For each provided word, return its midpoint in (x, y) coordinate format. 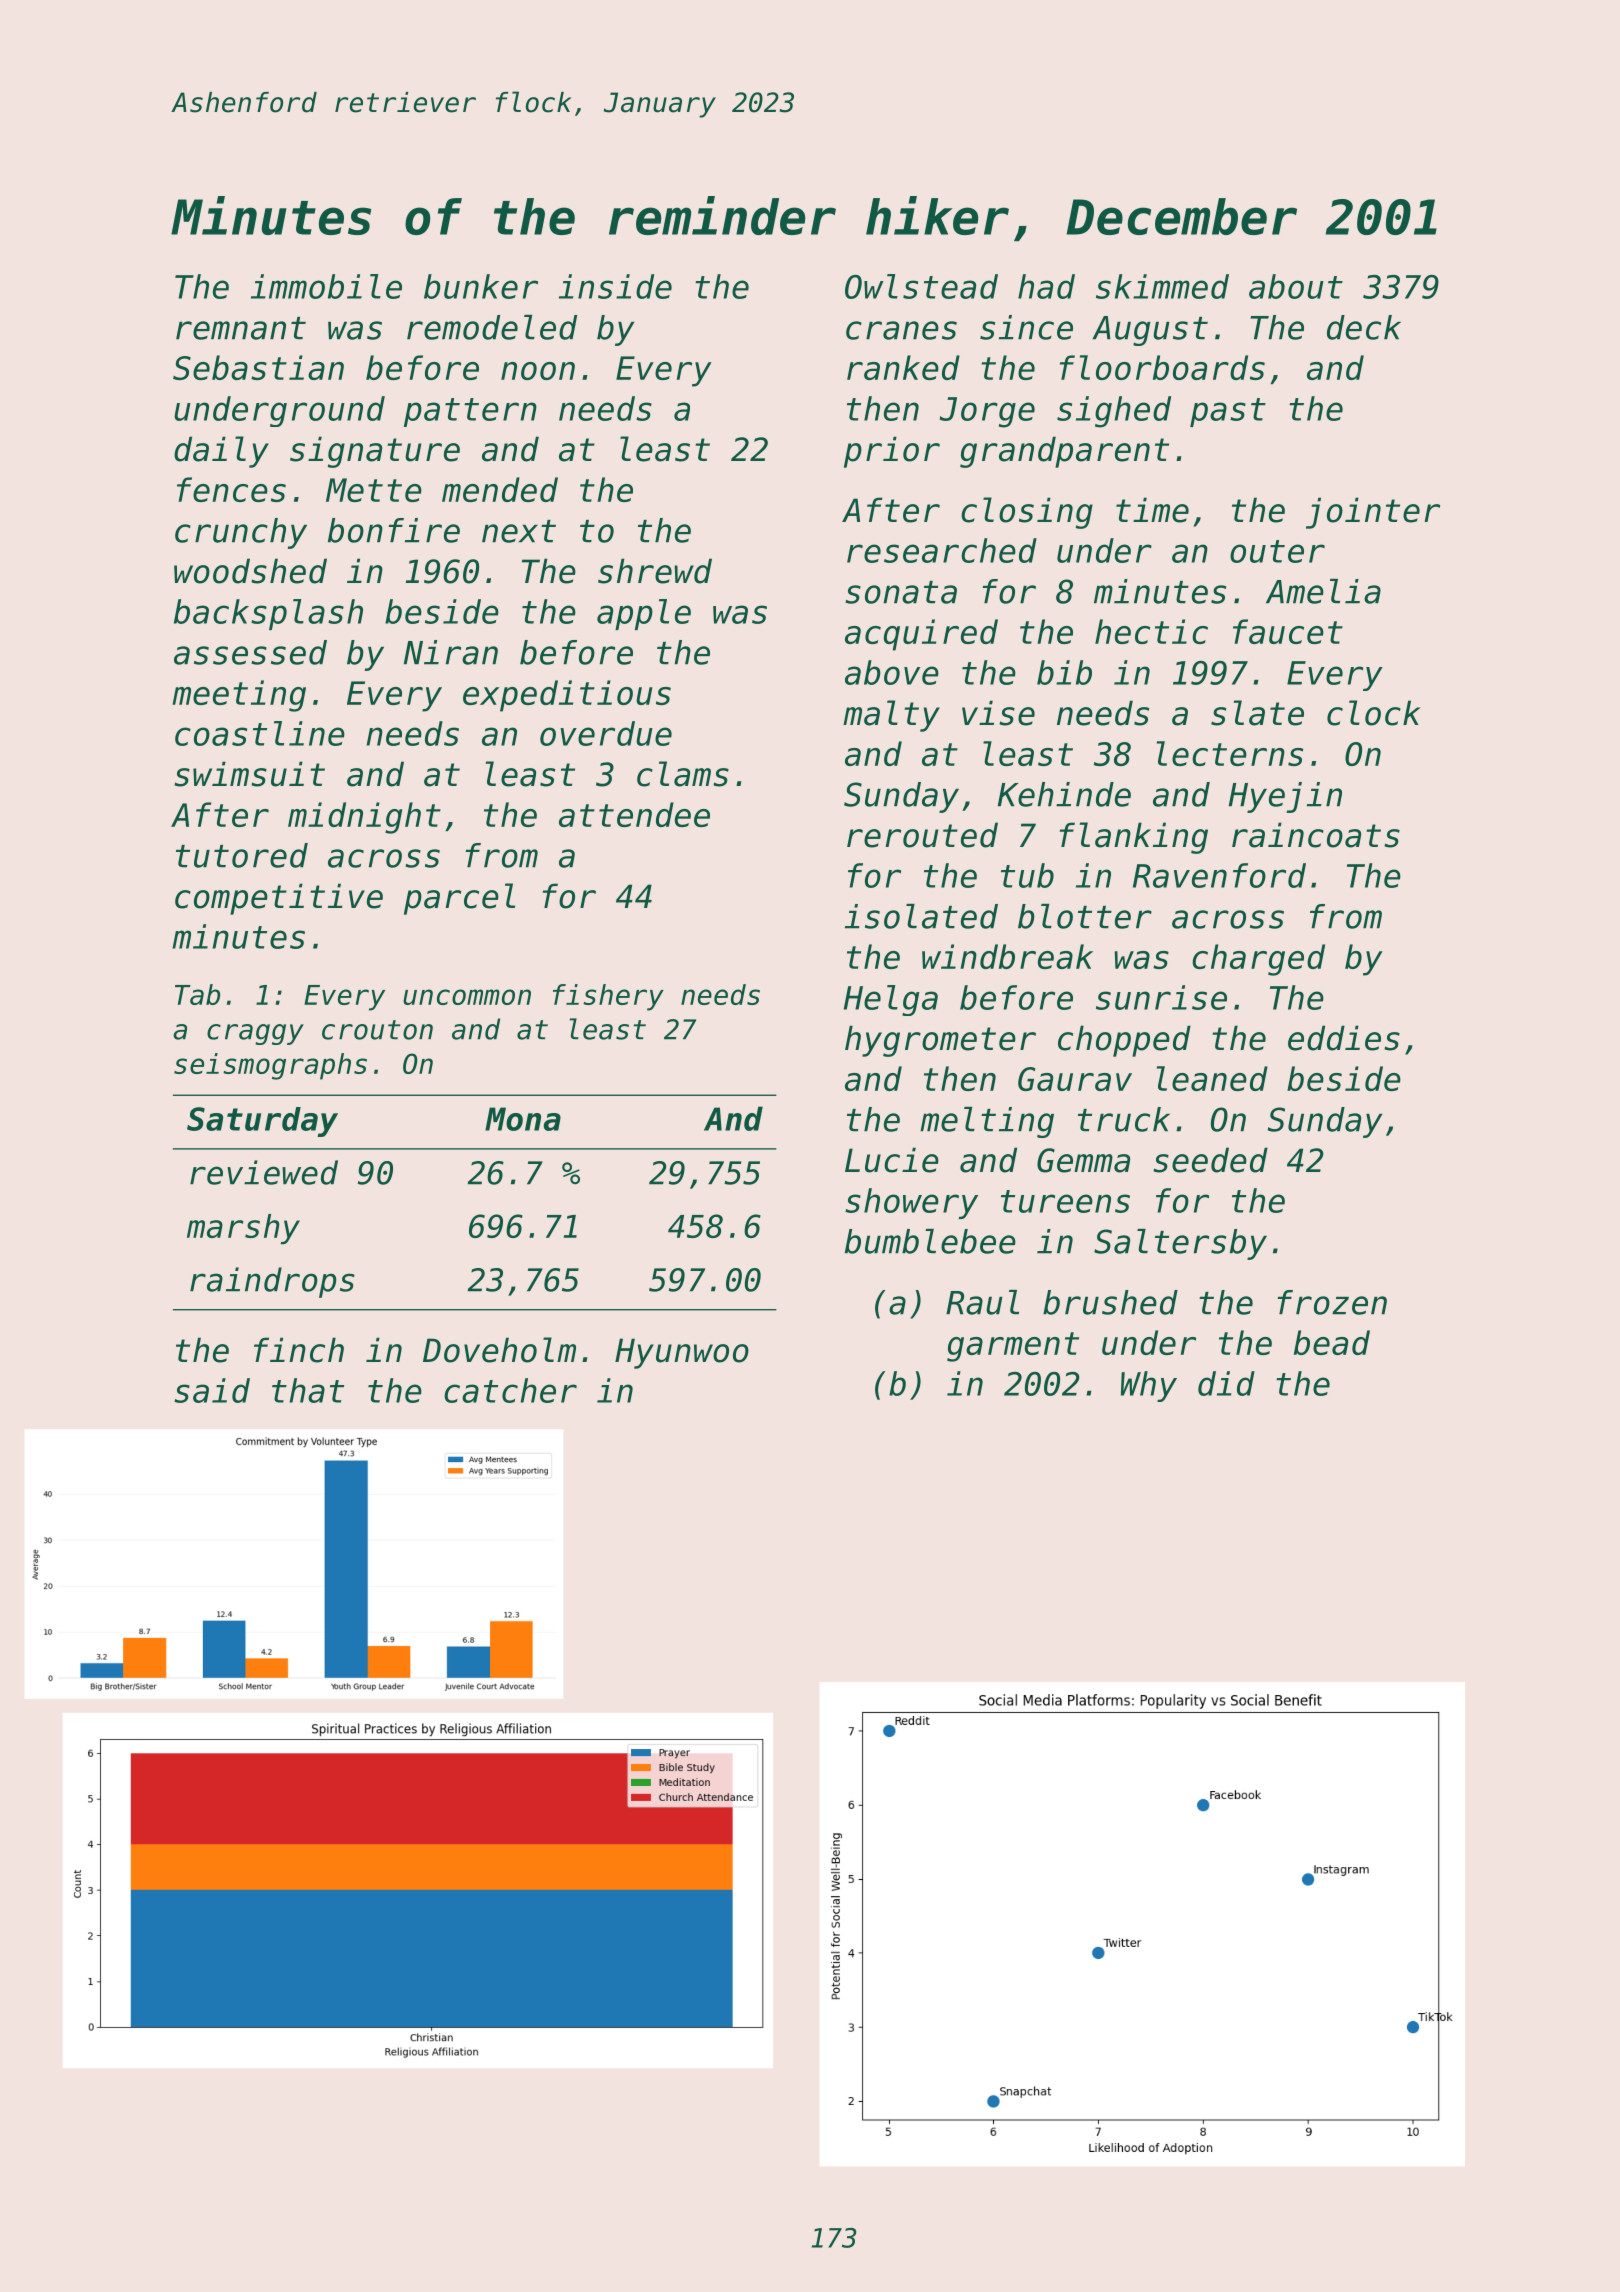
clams (683, 774)
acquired (921, 635)
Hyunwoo (682, 1353)
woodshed (250, 571)
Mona (523, 1119)
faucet (1288, 631)
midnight (364, 818)
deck (1364, 327)
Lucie (892, 1160)
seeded (1210, 1160)
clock (1373, 713)
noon (538, 371)
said (212, 1390)
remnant (241, 328)
